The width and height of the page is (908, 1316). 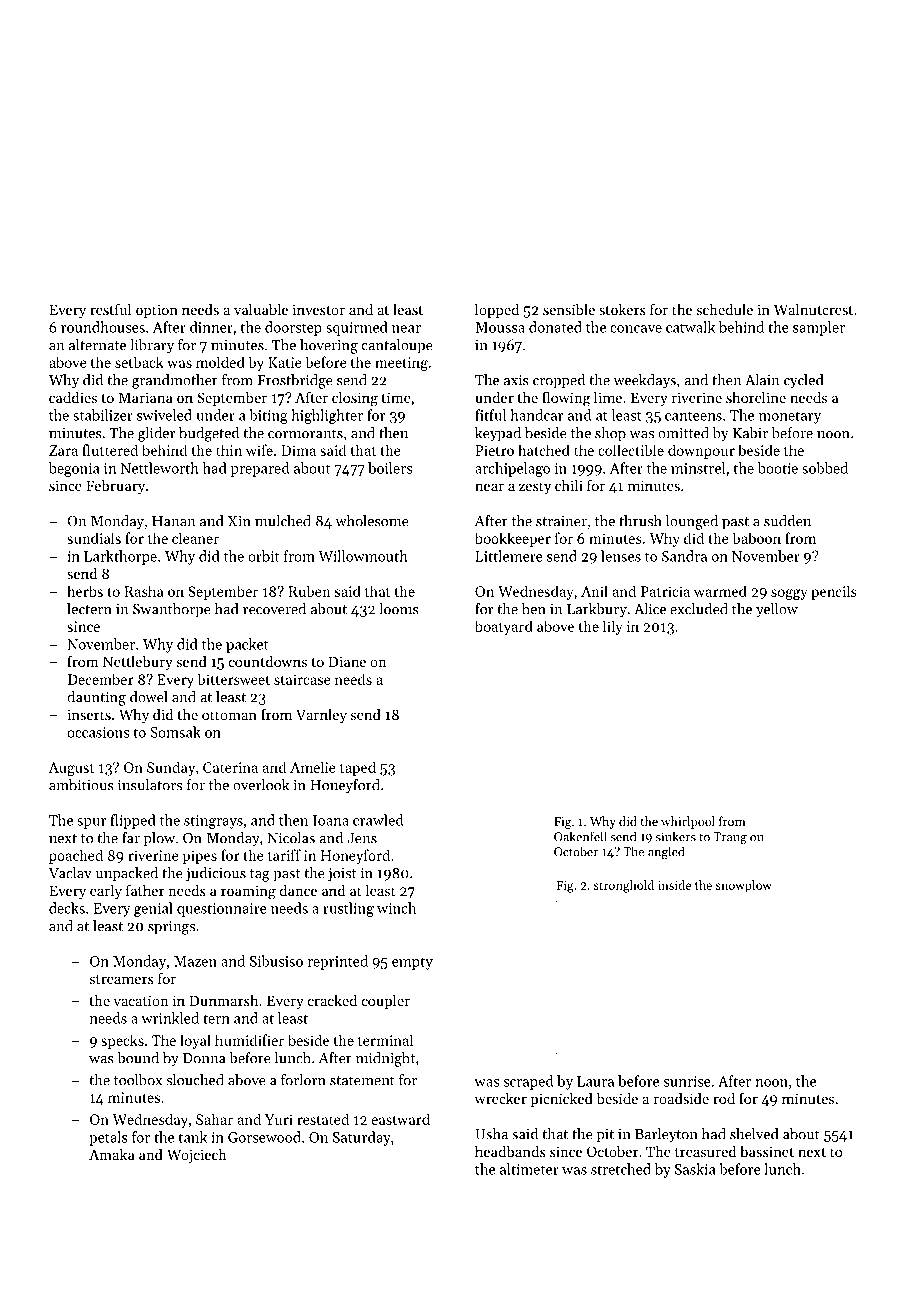 I want to click on stretched, so click(x=621, y=1169).
